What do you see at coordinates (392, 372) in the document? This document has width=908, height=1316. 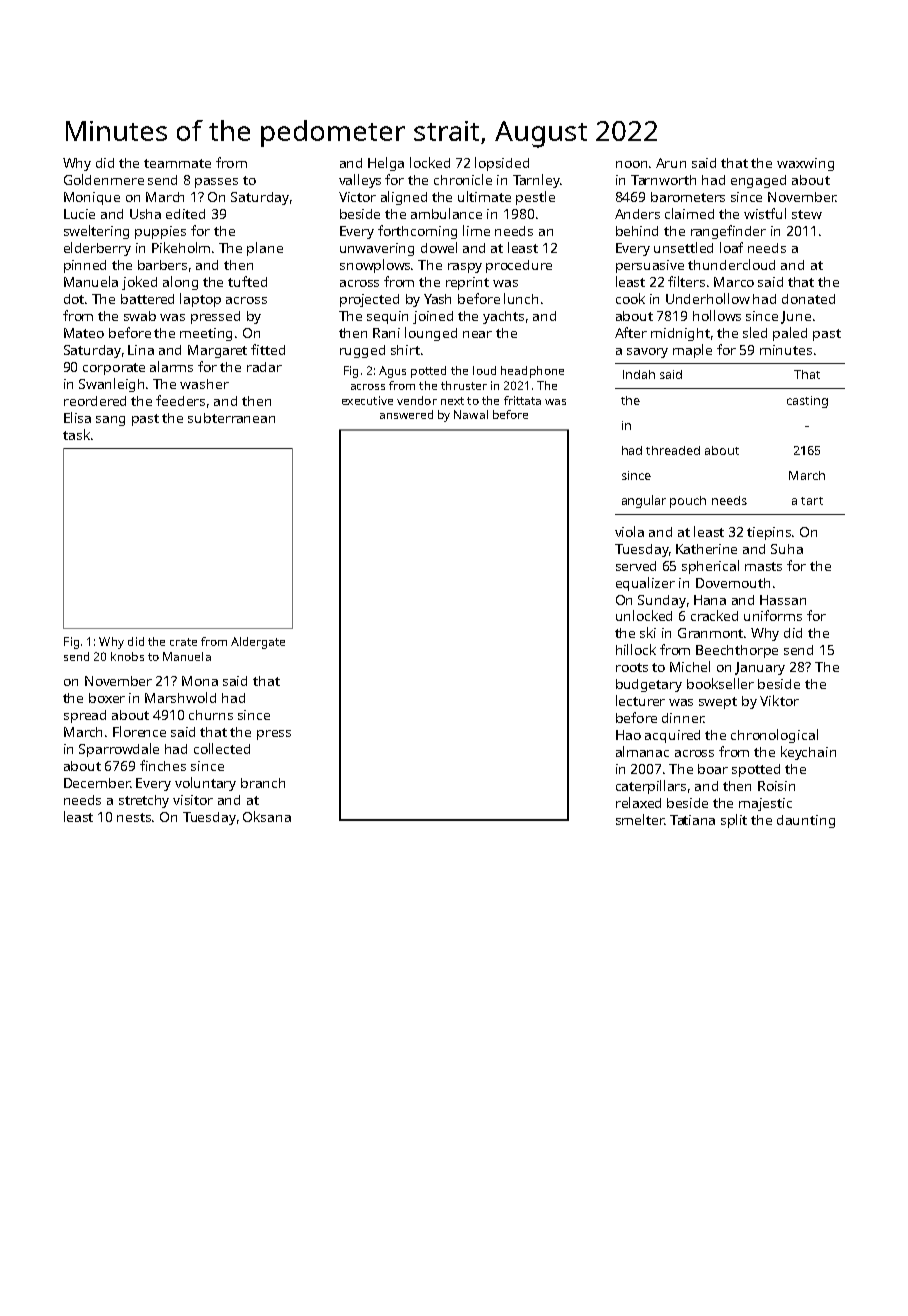 I see `Agus` at bounding box center [392, 372].
